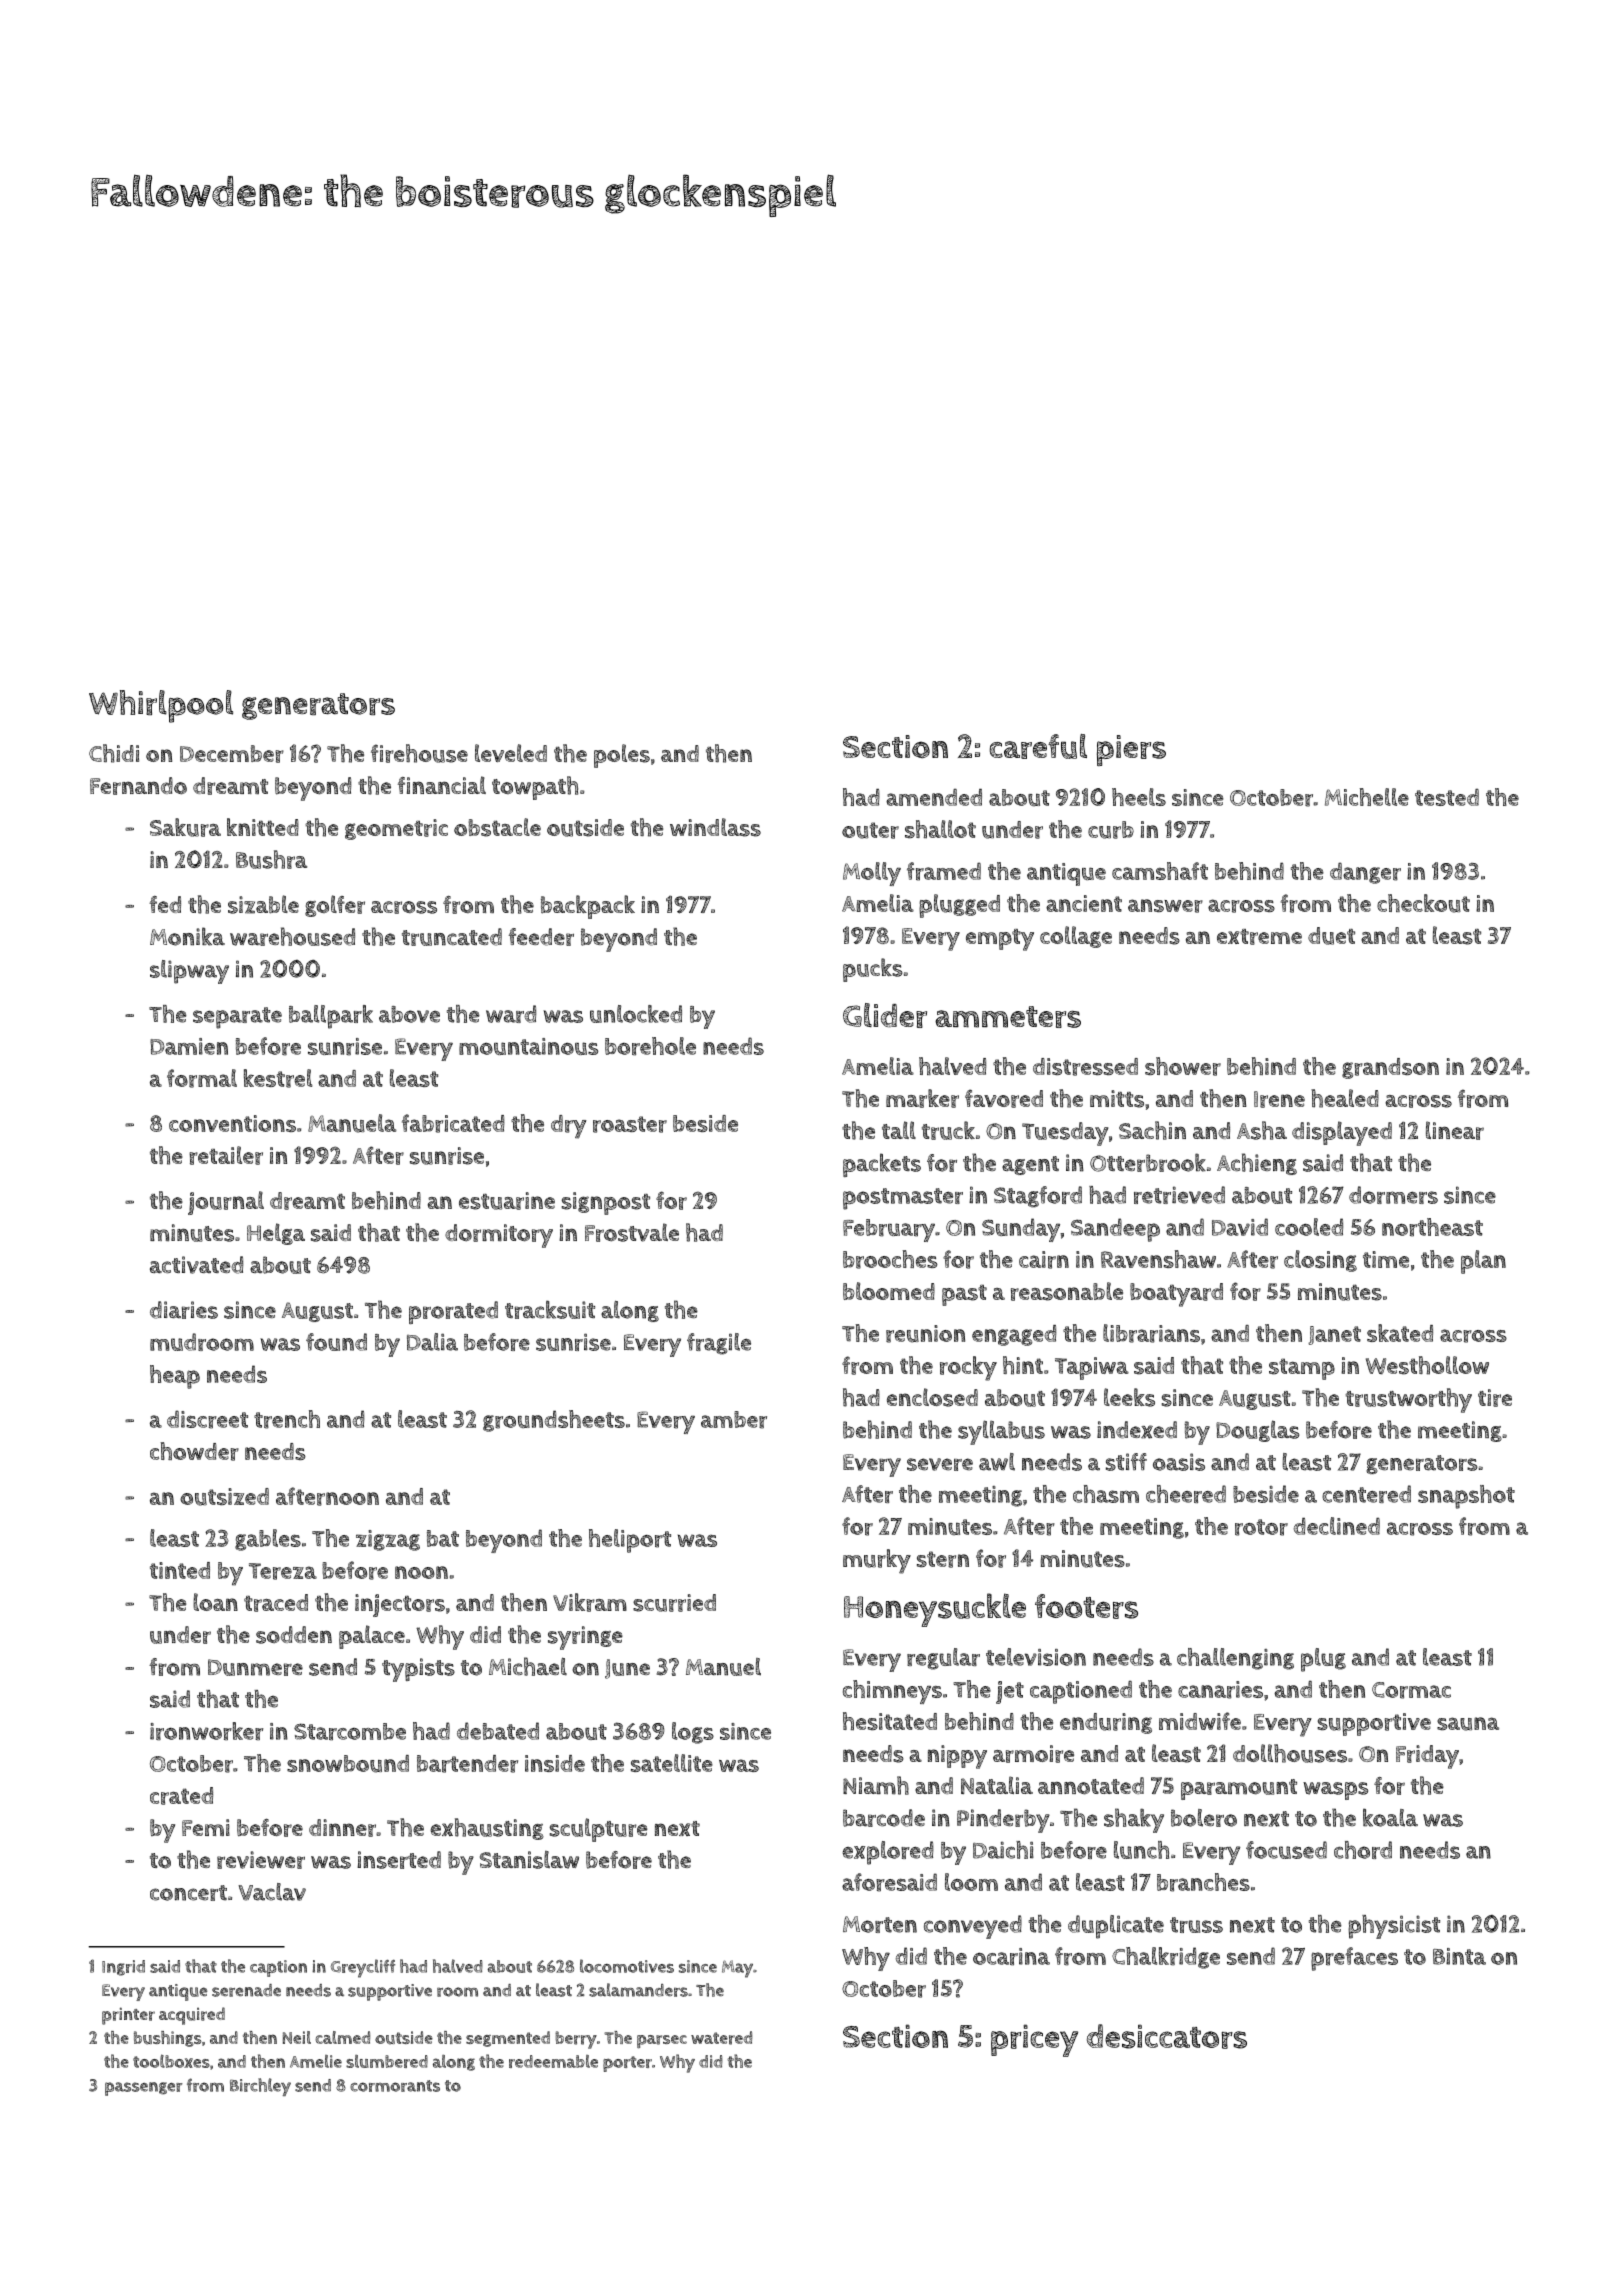 This page has width=1620, height=2292. Describe the element at coordinates (1160, 871) in the page. I see `camshaft` at that location.
